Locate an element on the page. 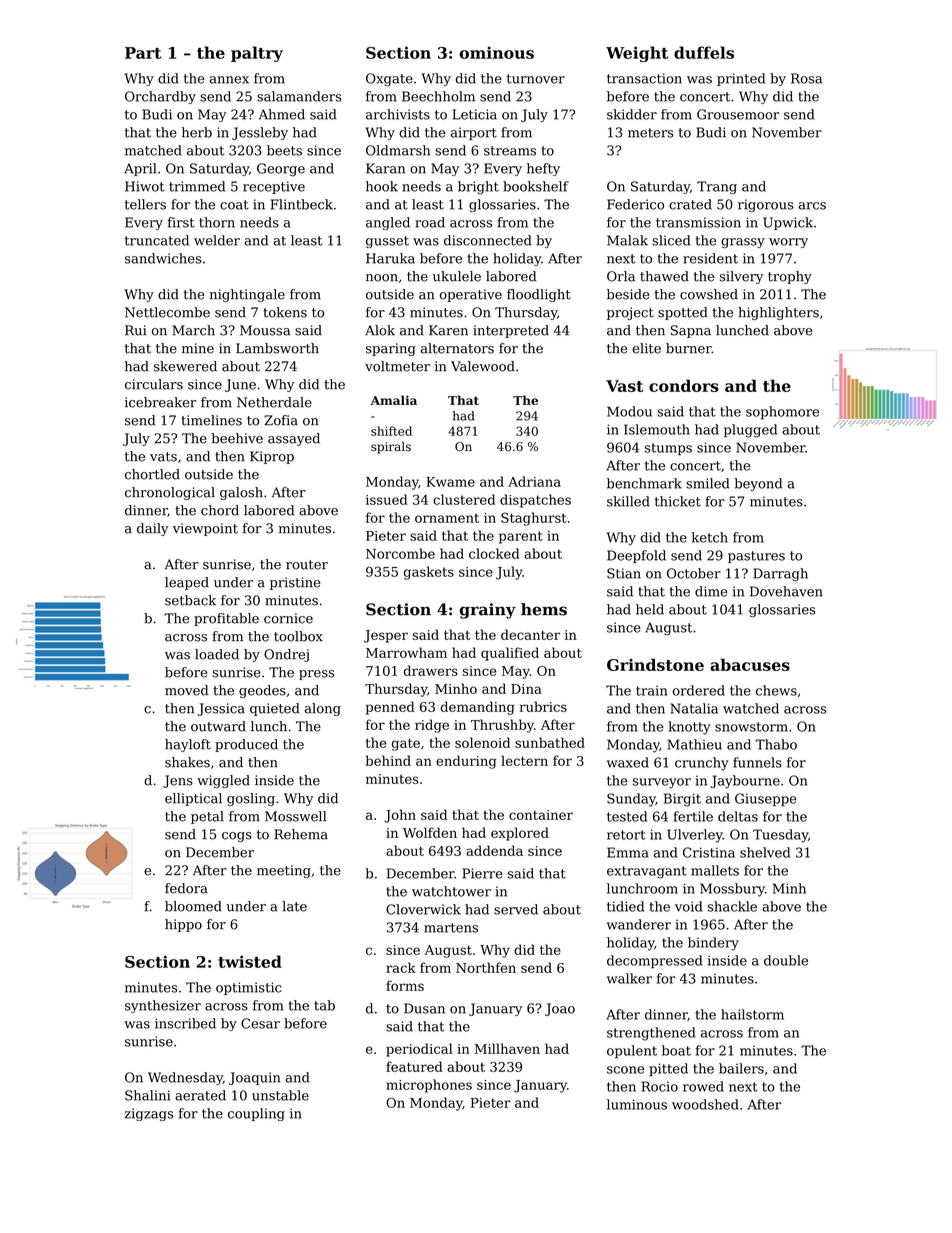 The width and height of the document is (952, 1233). Oldmarsh is located at coordinates (398, 150).
